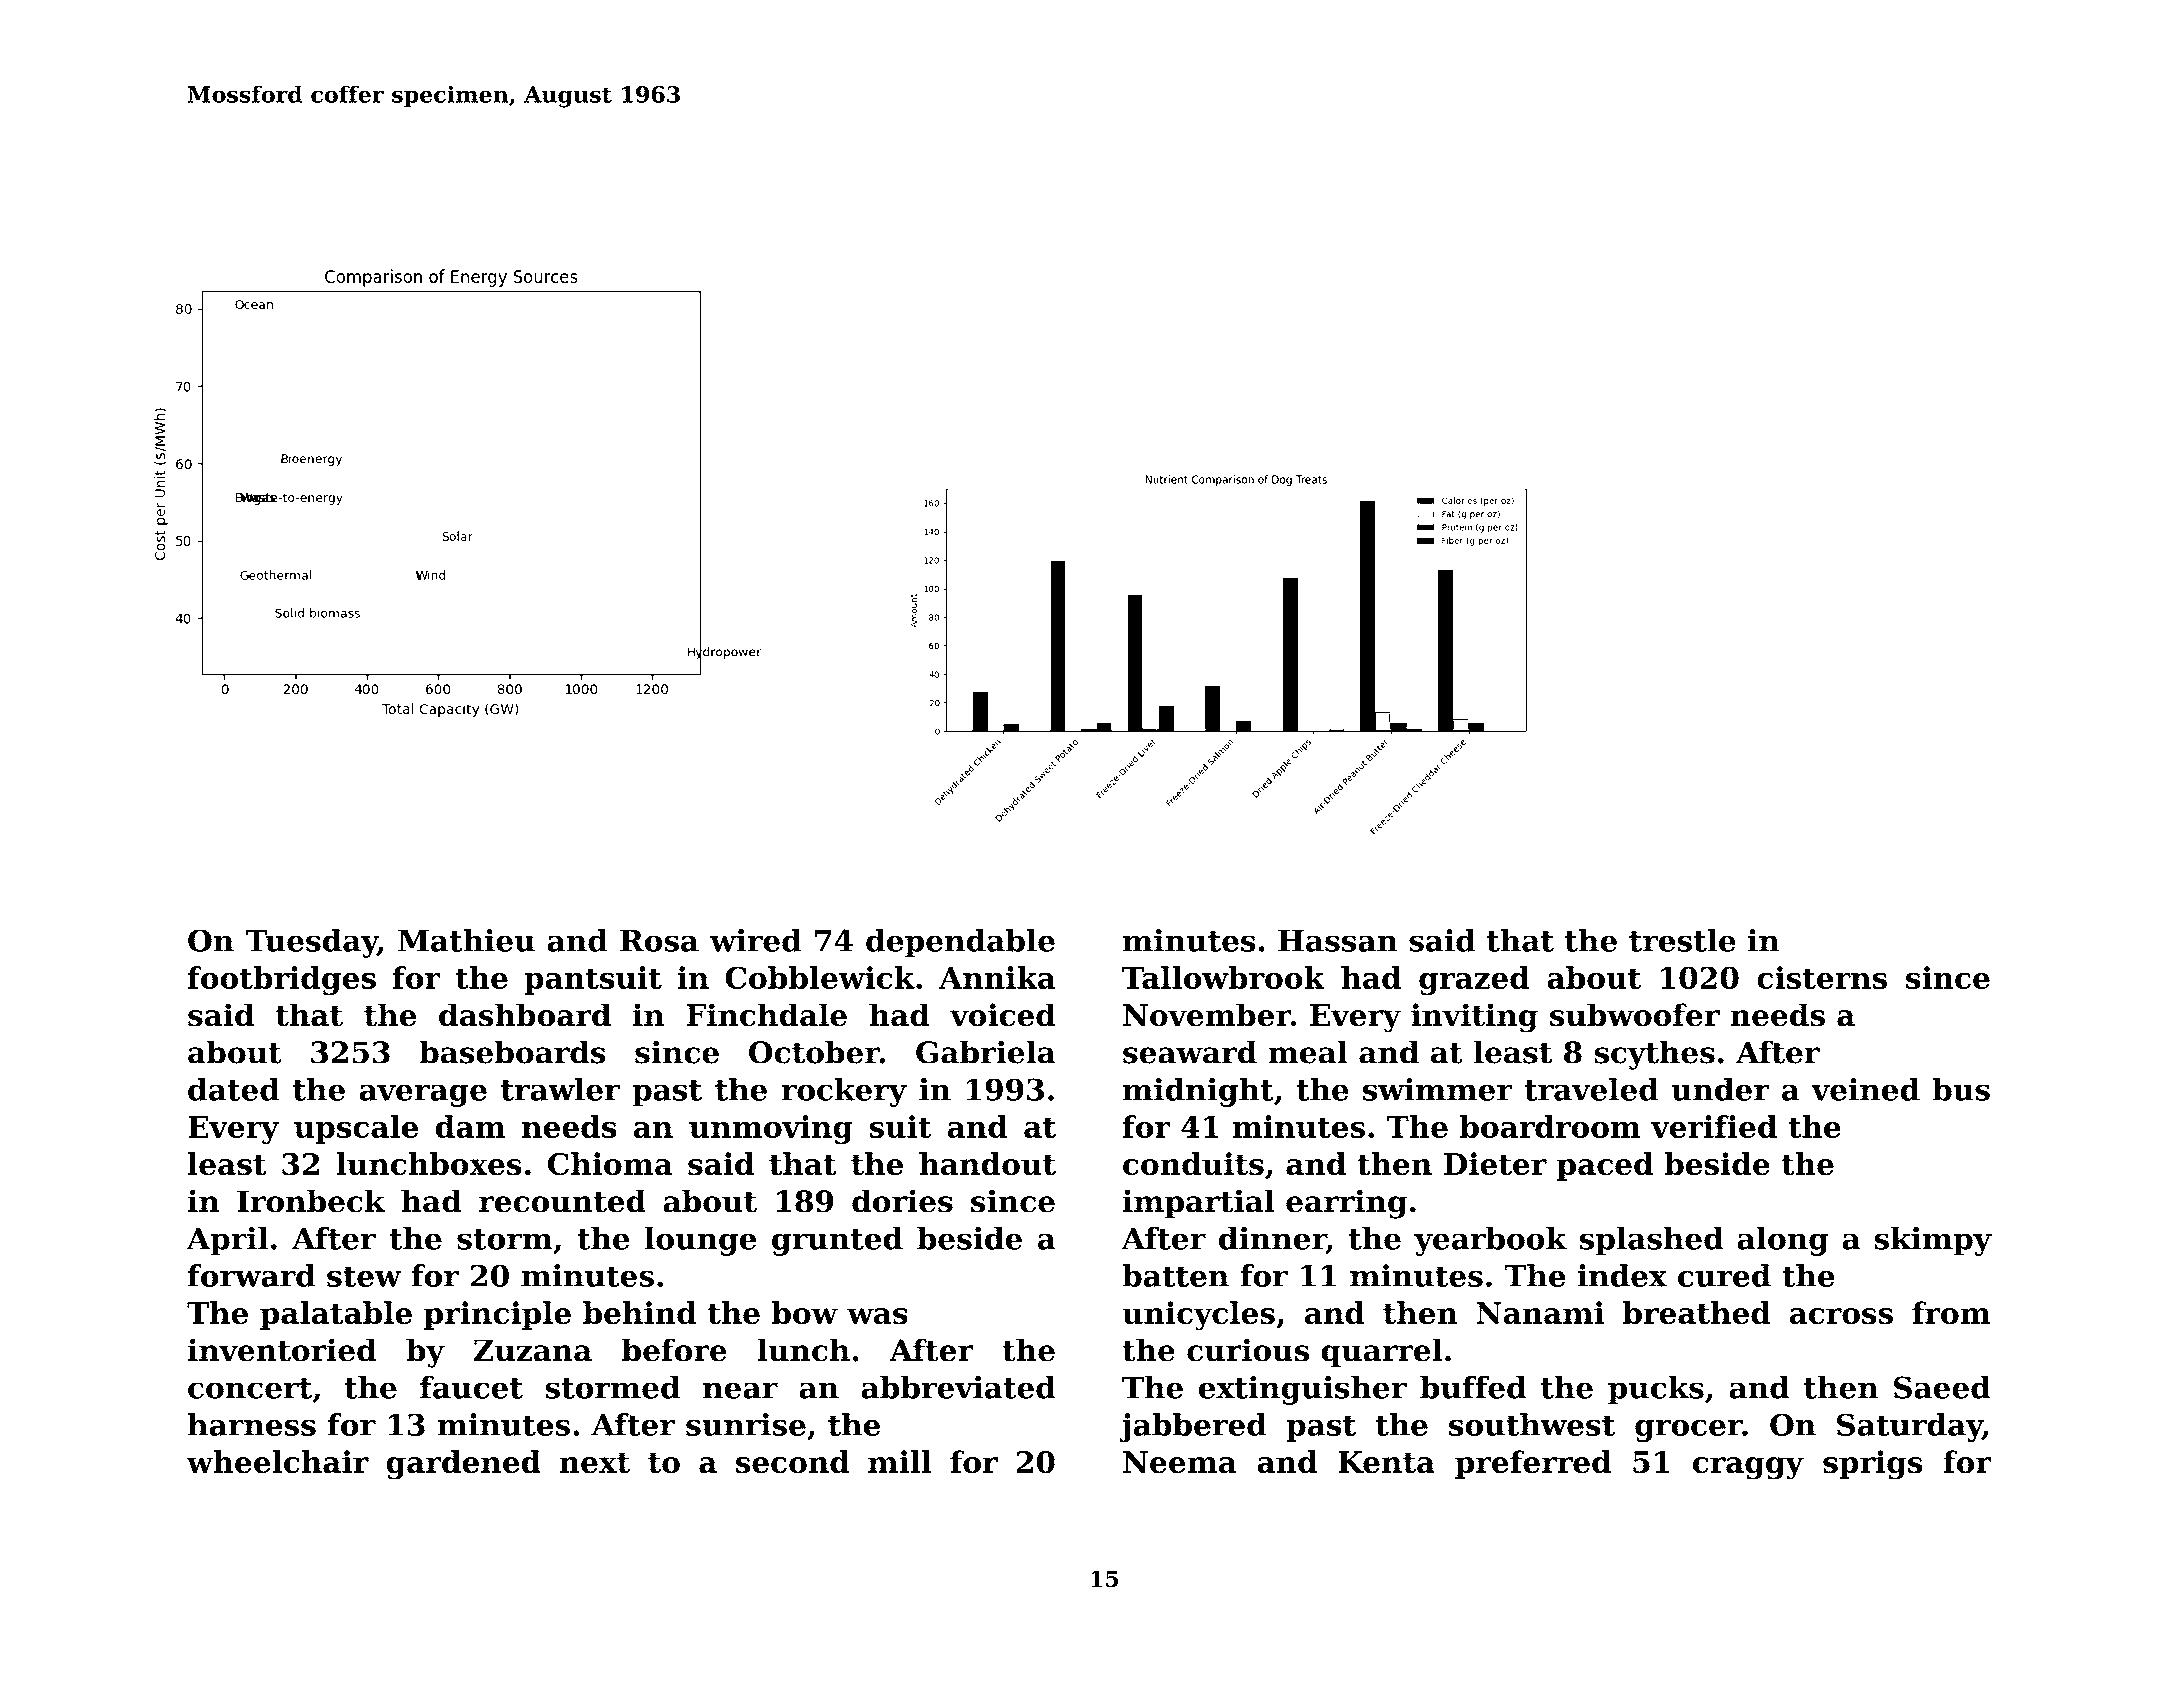 Image resolution: width=2178 pixels, height=1683 pixels. What do you see at coordinates (960, 943) in the image?
I see `dependable` at bounding box center [960, 943].
